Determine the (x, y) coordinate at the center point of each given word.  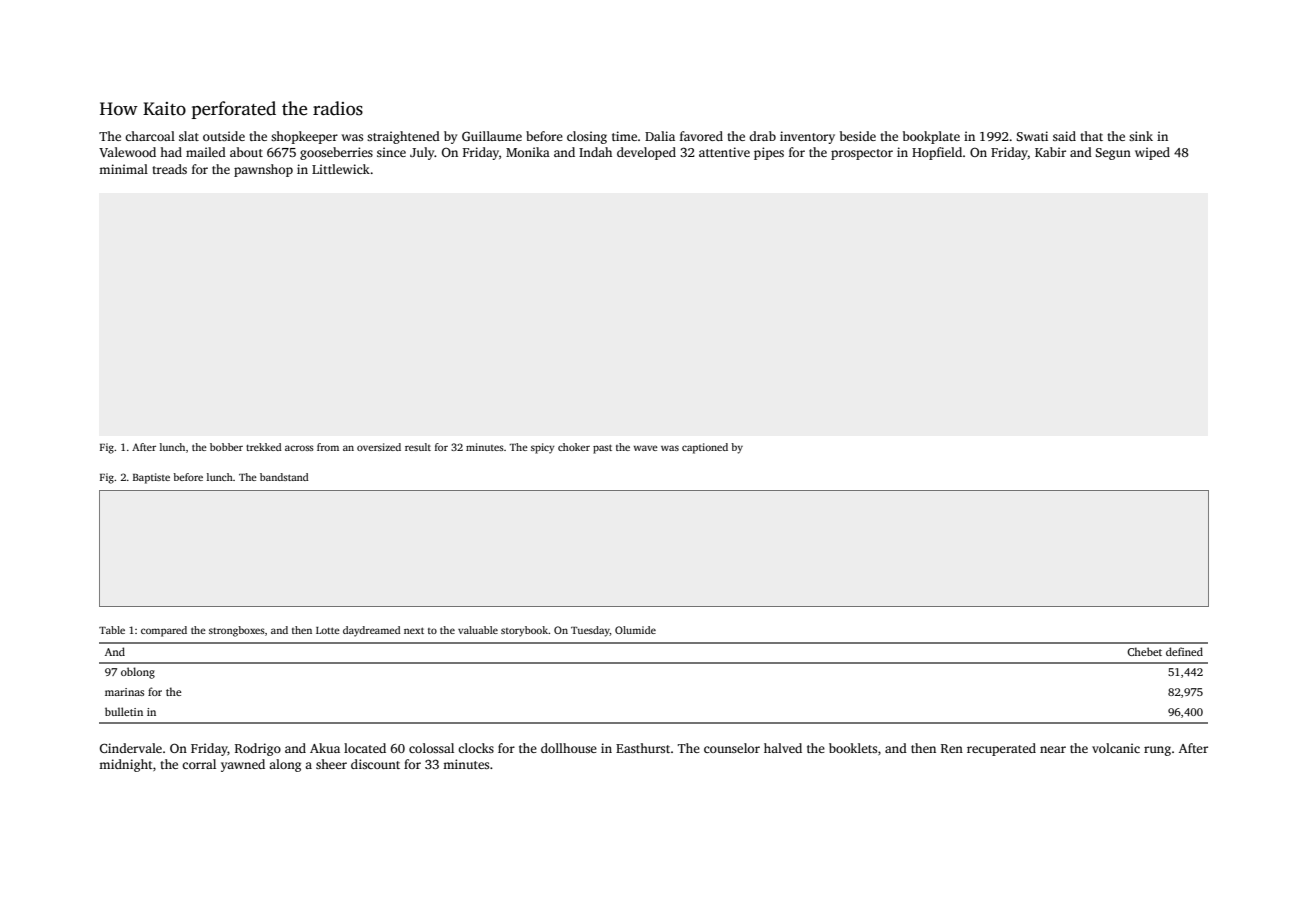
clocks (476, 748)
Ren (952, 748)
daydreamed (372, 631)
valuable (478, 630)
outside (224, 136)
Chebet (1144, 651)
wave (645, 448)
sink (1141, 136)
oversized (379, 447)
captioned (705, 448)
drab (762, 136)
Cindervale (131, 748)
